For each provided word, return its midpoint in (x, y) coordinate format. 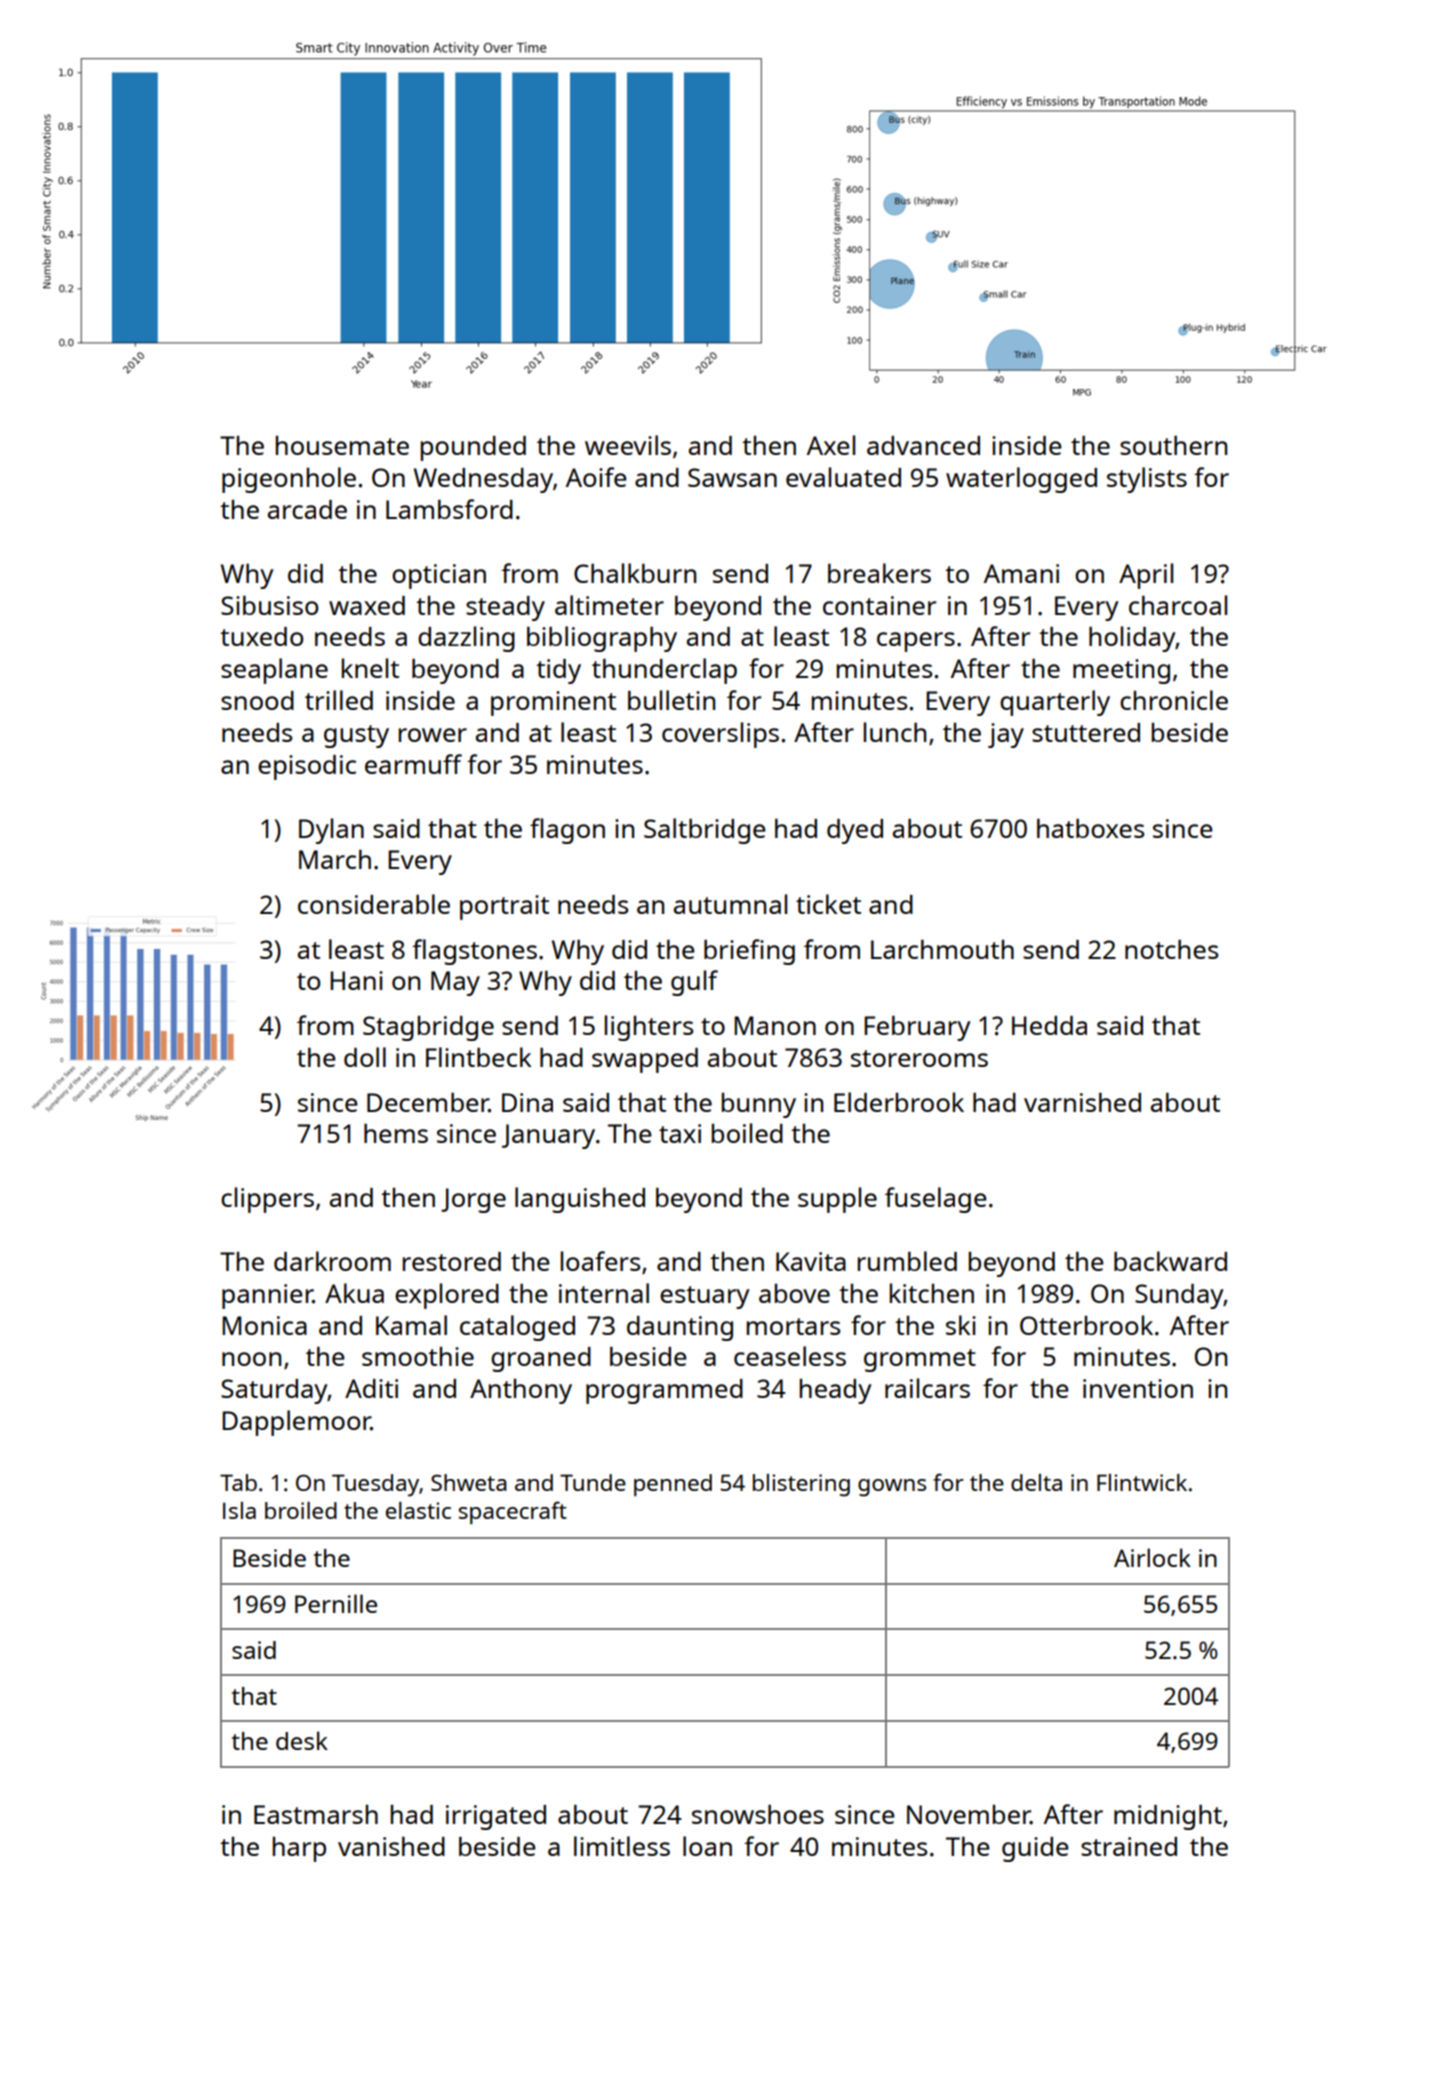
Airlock (1152, 1557)
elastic (418, 1510)
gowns (892, 1488)
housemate (342, 445)
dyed (855, 831)
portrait (504, 907)
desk (302, 1740)
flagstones (474, 952)
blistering (801, 1485)
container (879, 605)
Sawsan (732, 477)
